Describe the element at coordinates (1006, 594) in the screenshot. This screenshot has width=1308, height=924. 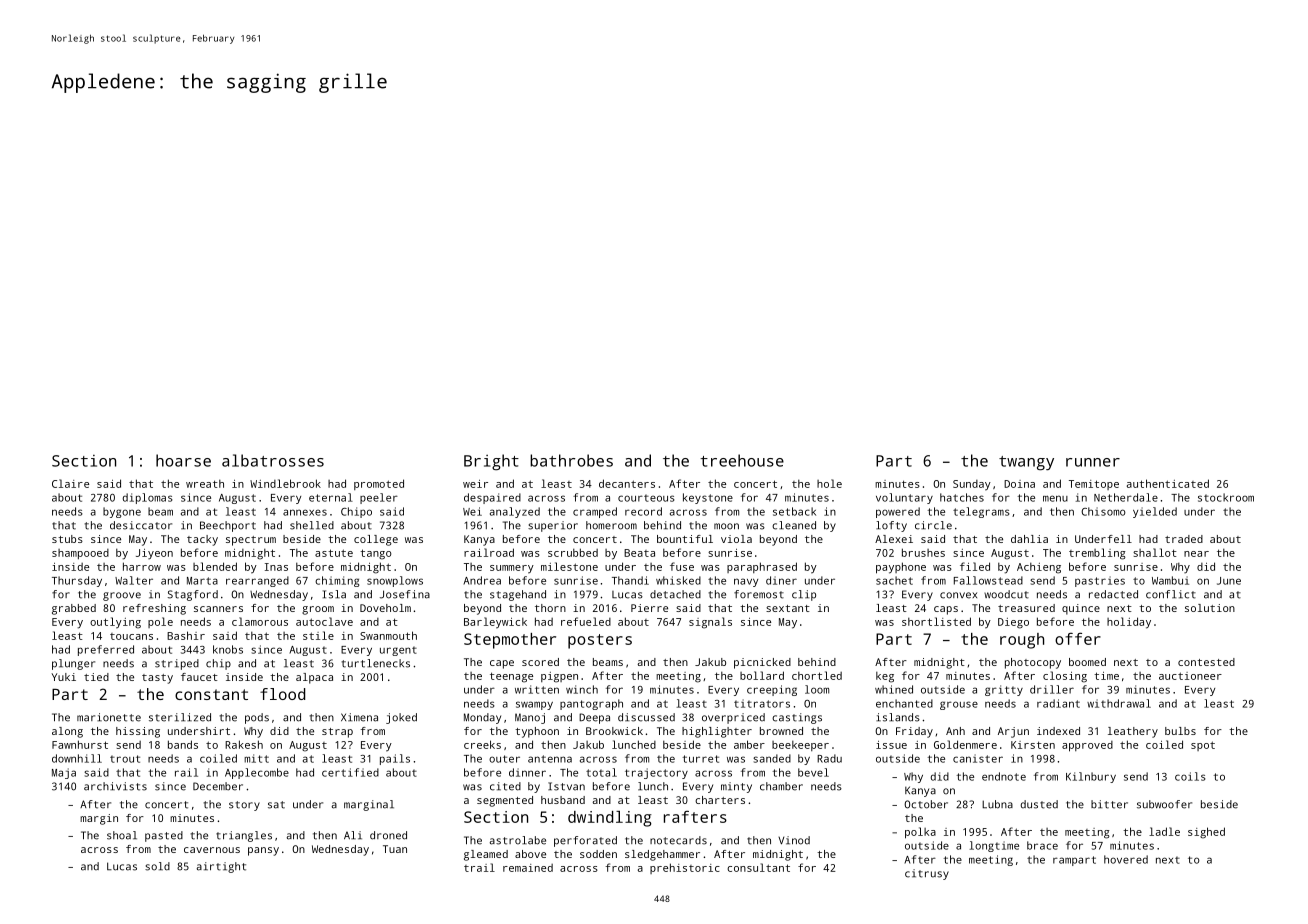
I see `woodcut` at that location.
